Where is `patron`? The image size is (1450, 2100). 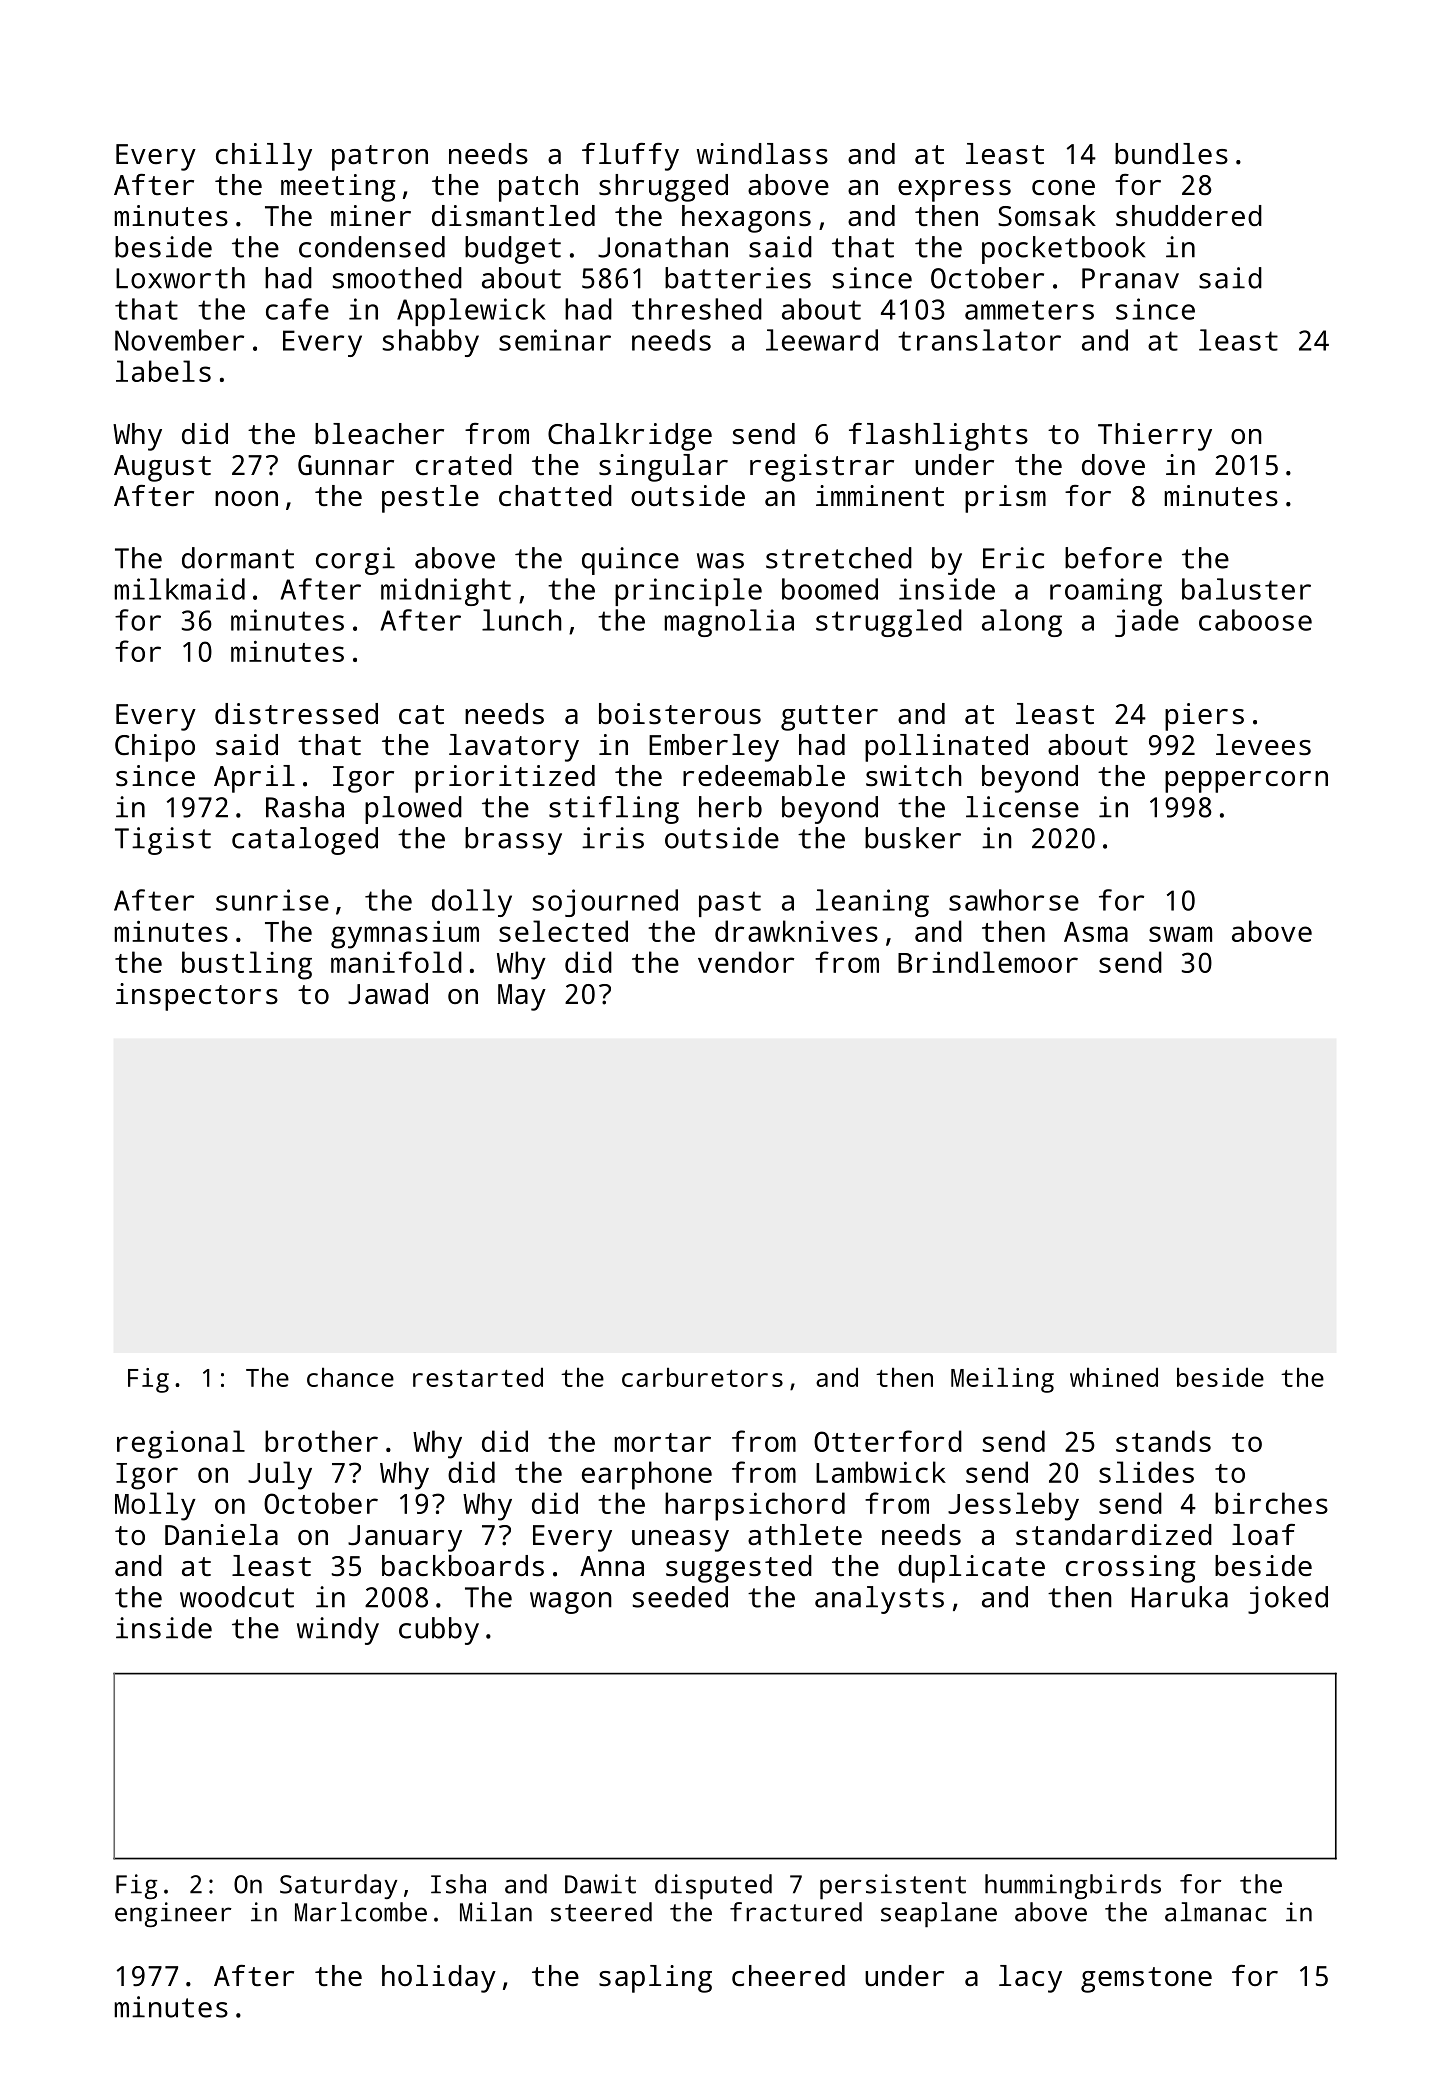
patron is located at coordinates (380, 158).
